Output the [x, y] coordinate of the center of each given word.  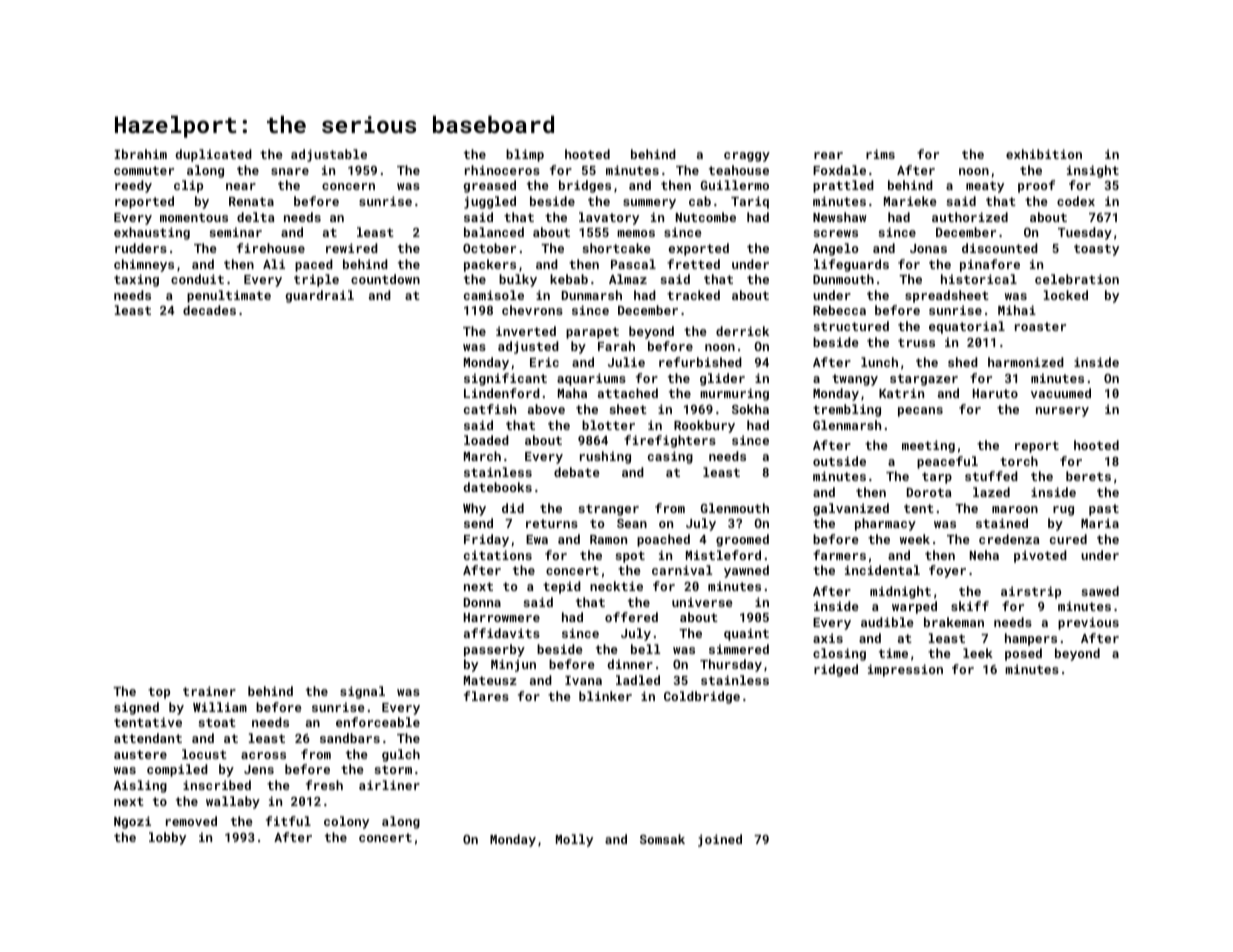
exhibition [1044, 154]
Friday [486, 540]
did [513, 508]
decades [209, 310]
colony [346, 822]
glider [722, 379]
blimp [525, 155]
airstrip [1031, 592]
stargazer [924, 380]
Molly [574, 840]
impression [905, 670]
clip [188, 186]
